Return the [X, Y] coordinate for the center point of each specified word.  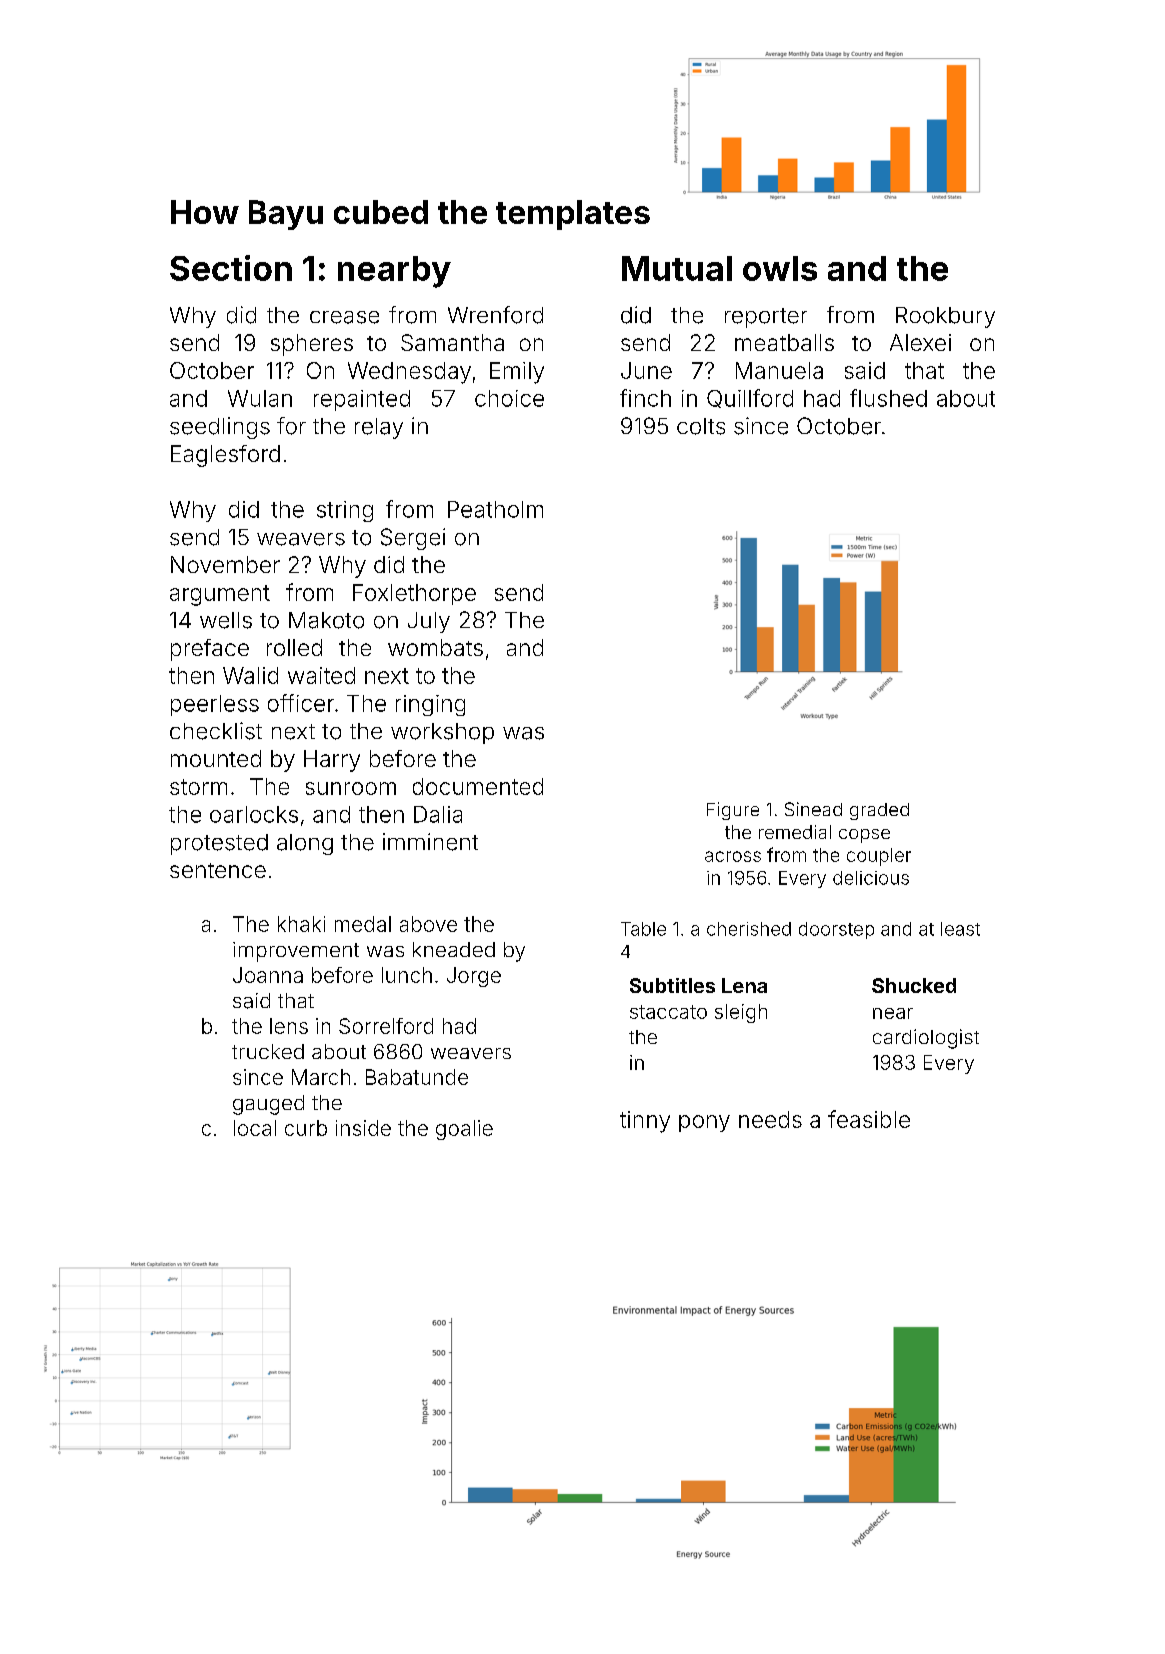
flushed [888, 398]
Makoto [326, 620]
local [255, 1128]
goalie [464, 1130]
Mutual [677, 268]
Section [231, 268]
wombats [435, 647]
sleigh [741, 1013]
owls [780, 268]
